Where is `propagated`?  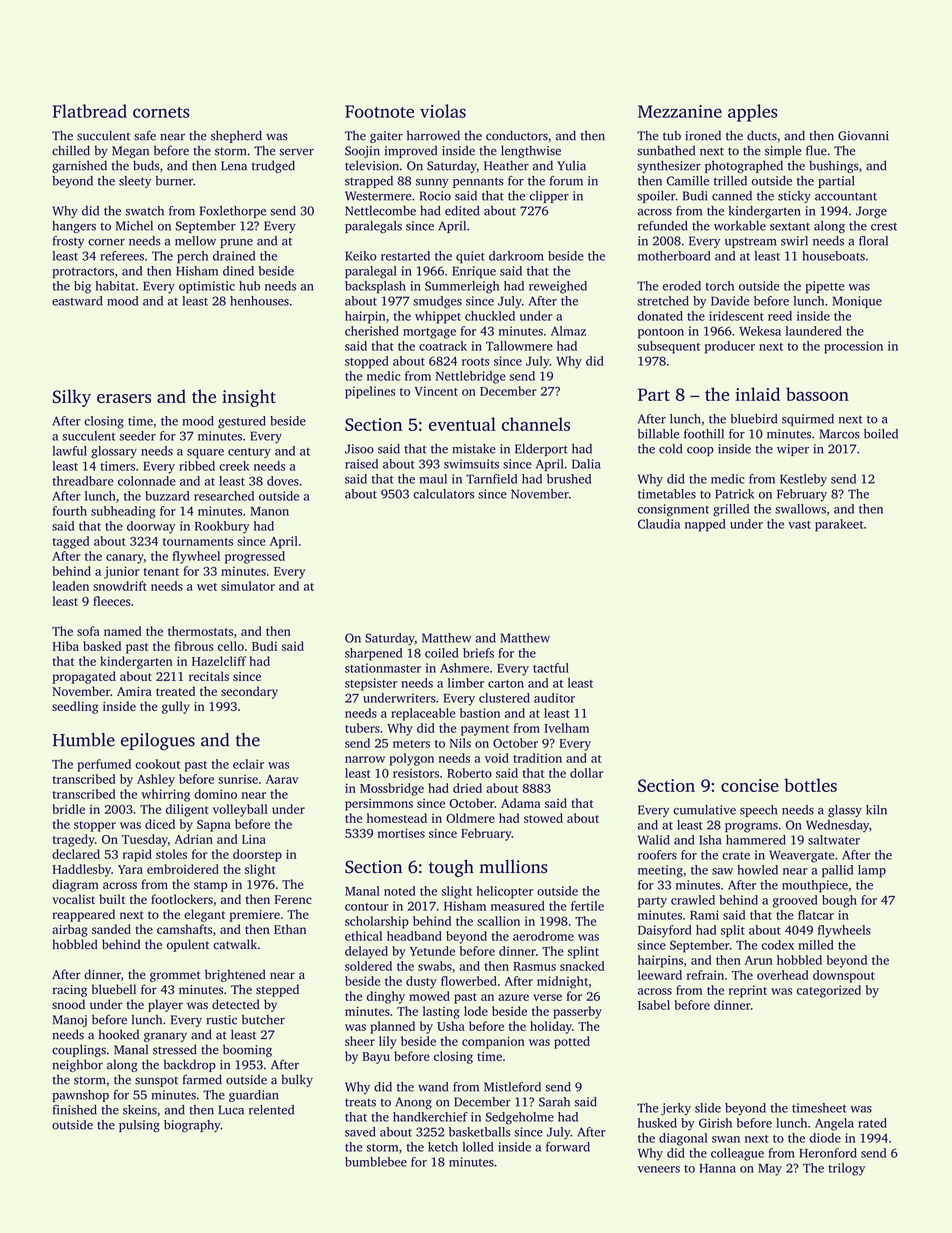 propagated is located at coordinates (84, 677).
